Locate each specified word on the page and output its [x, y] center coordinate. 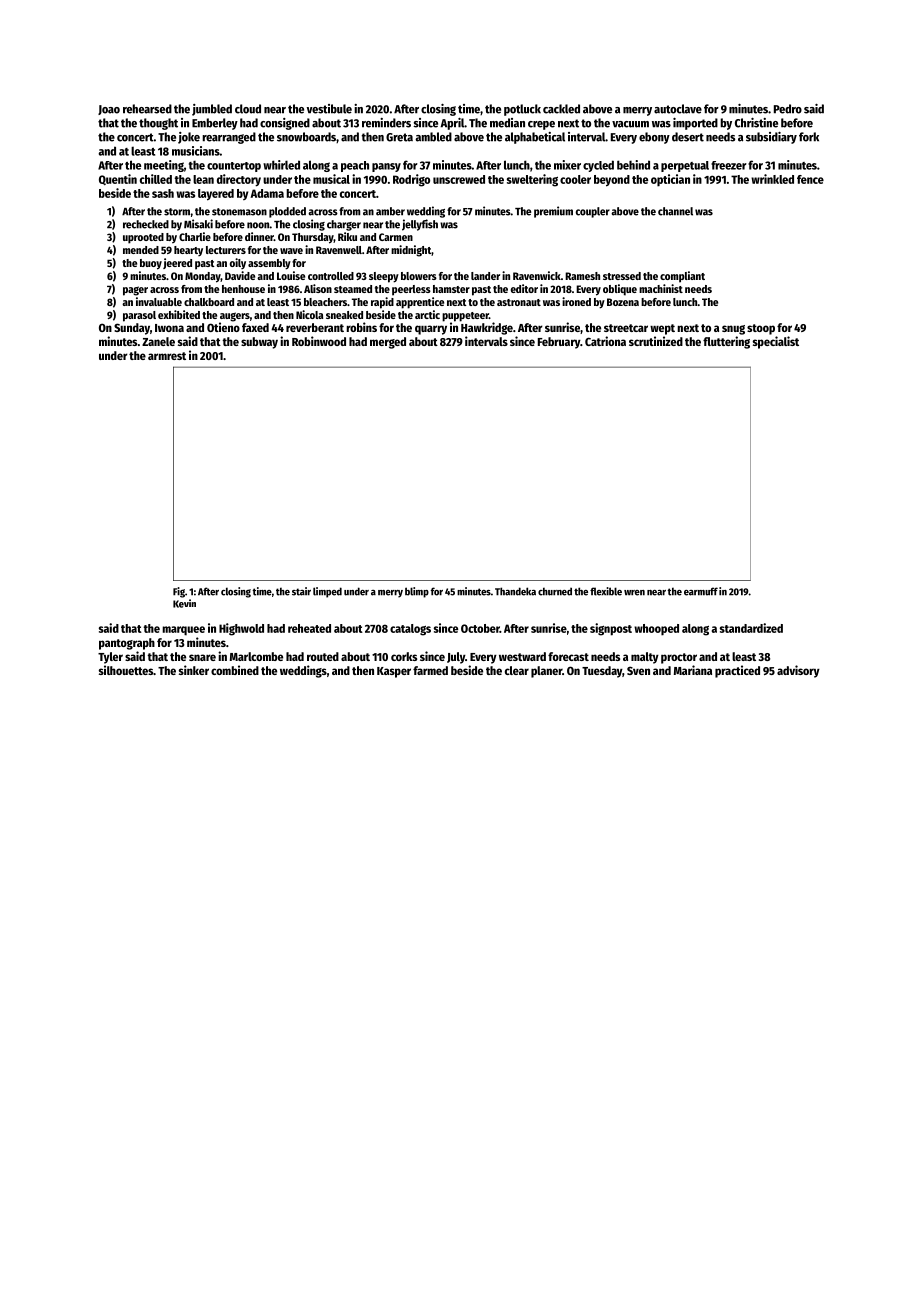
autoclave [678, 109]
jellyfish [420, 225]
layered [216, 195]
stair [301, 591]
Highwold [241, 629]
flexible [606, 591]
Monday [203, 277]
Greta [399, 137]
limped [327, 592]
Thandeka [515, 591]
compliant [682, 277]
